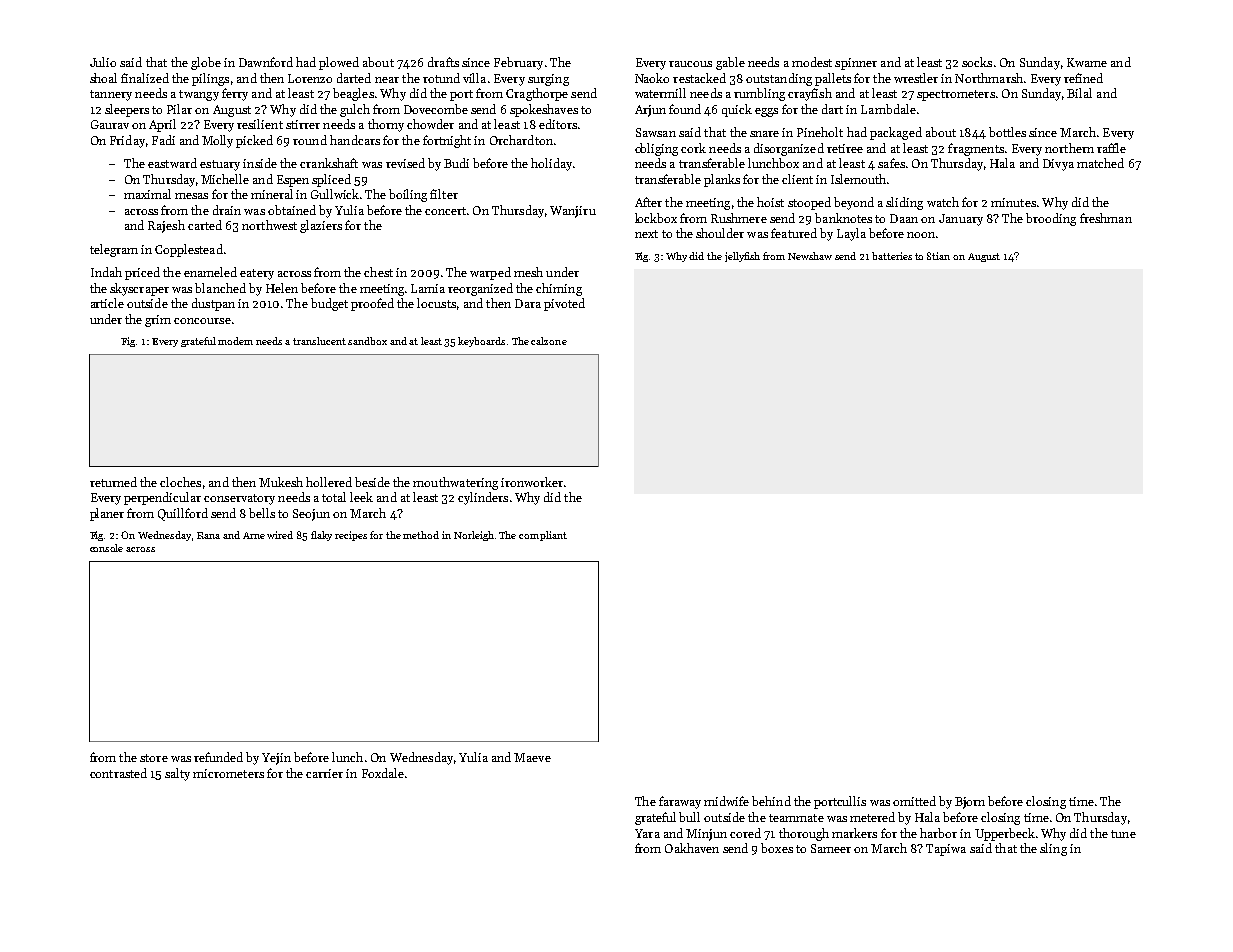 This document has height=952, width=1233. I want to click on tune, so click(1123, 834).
